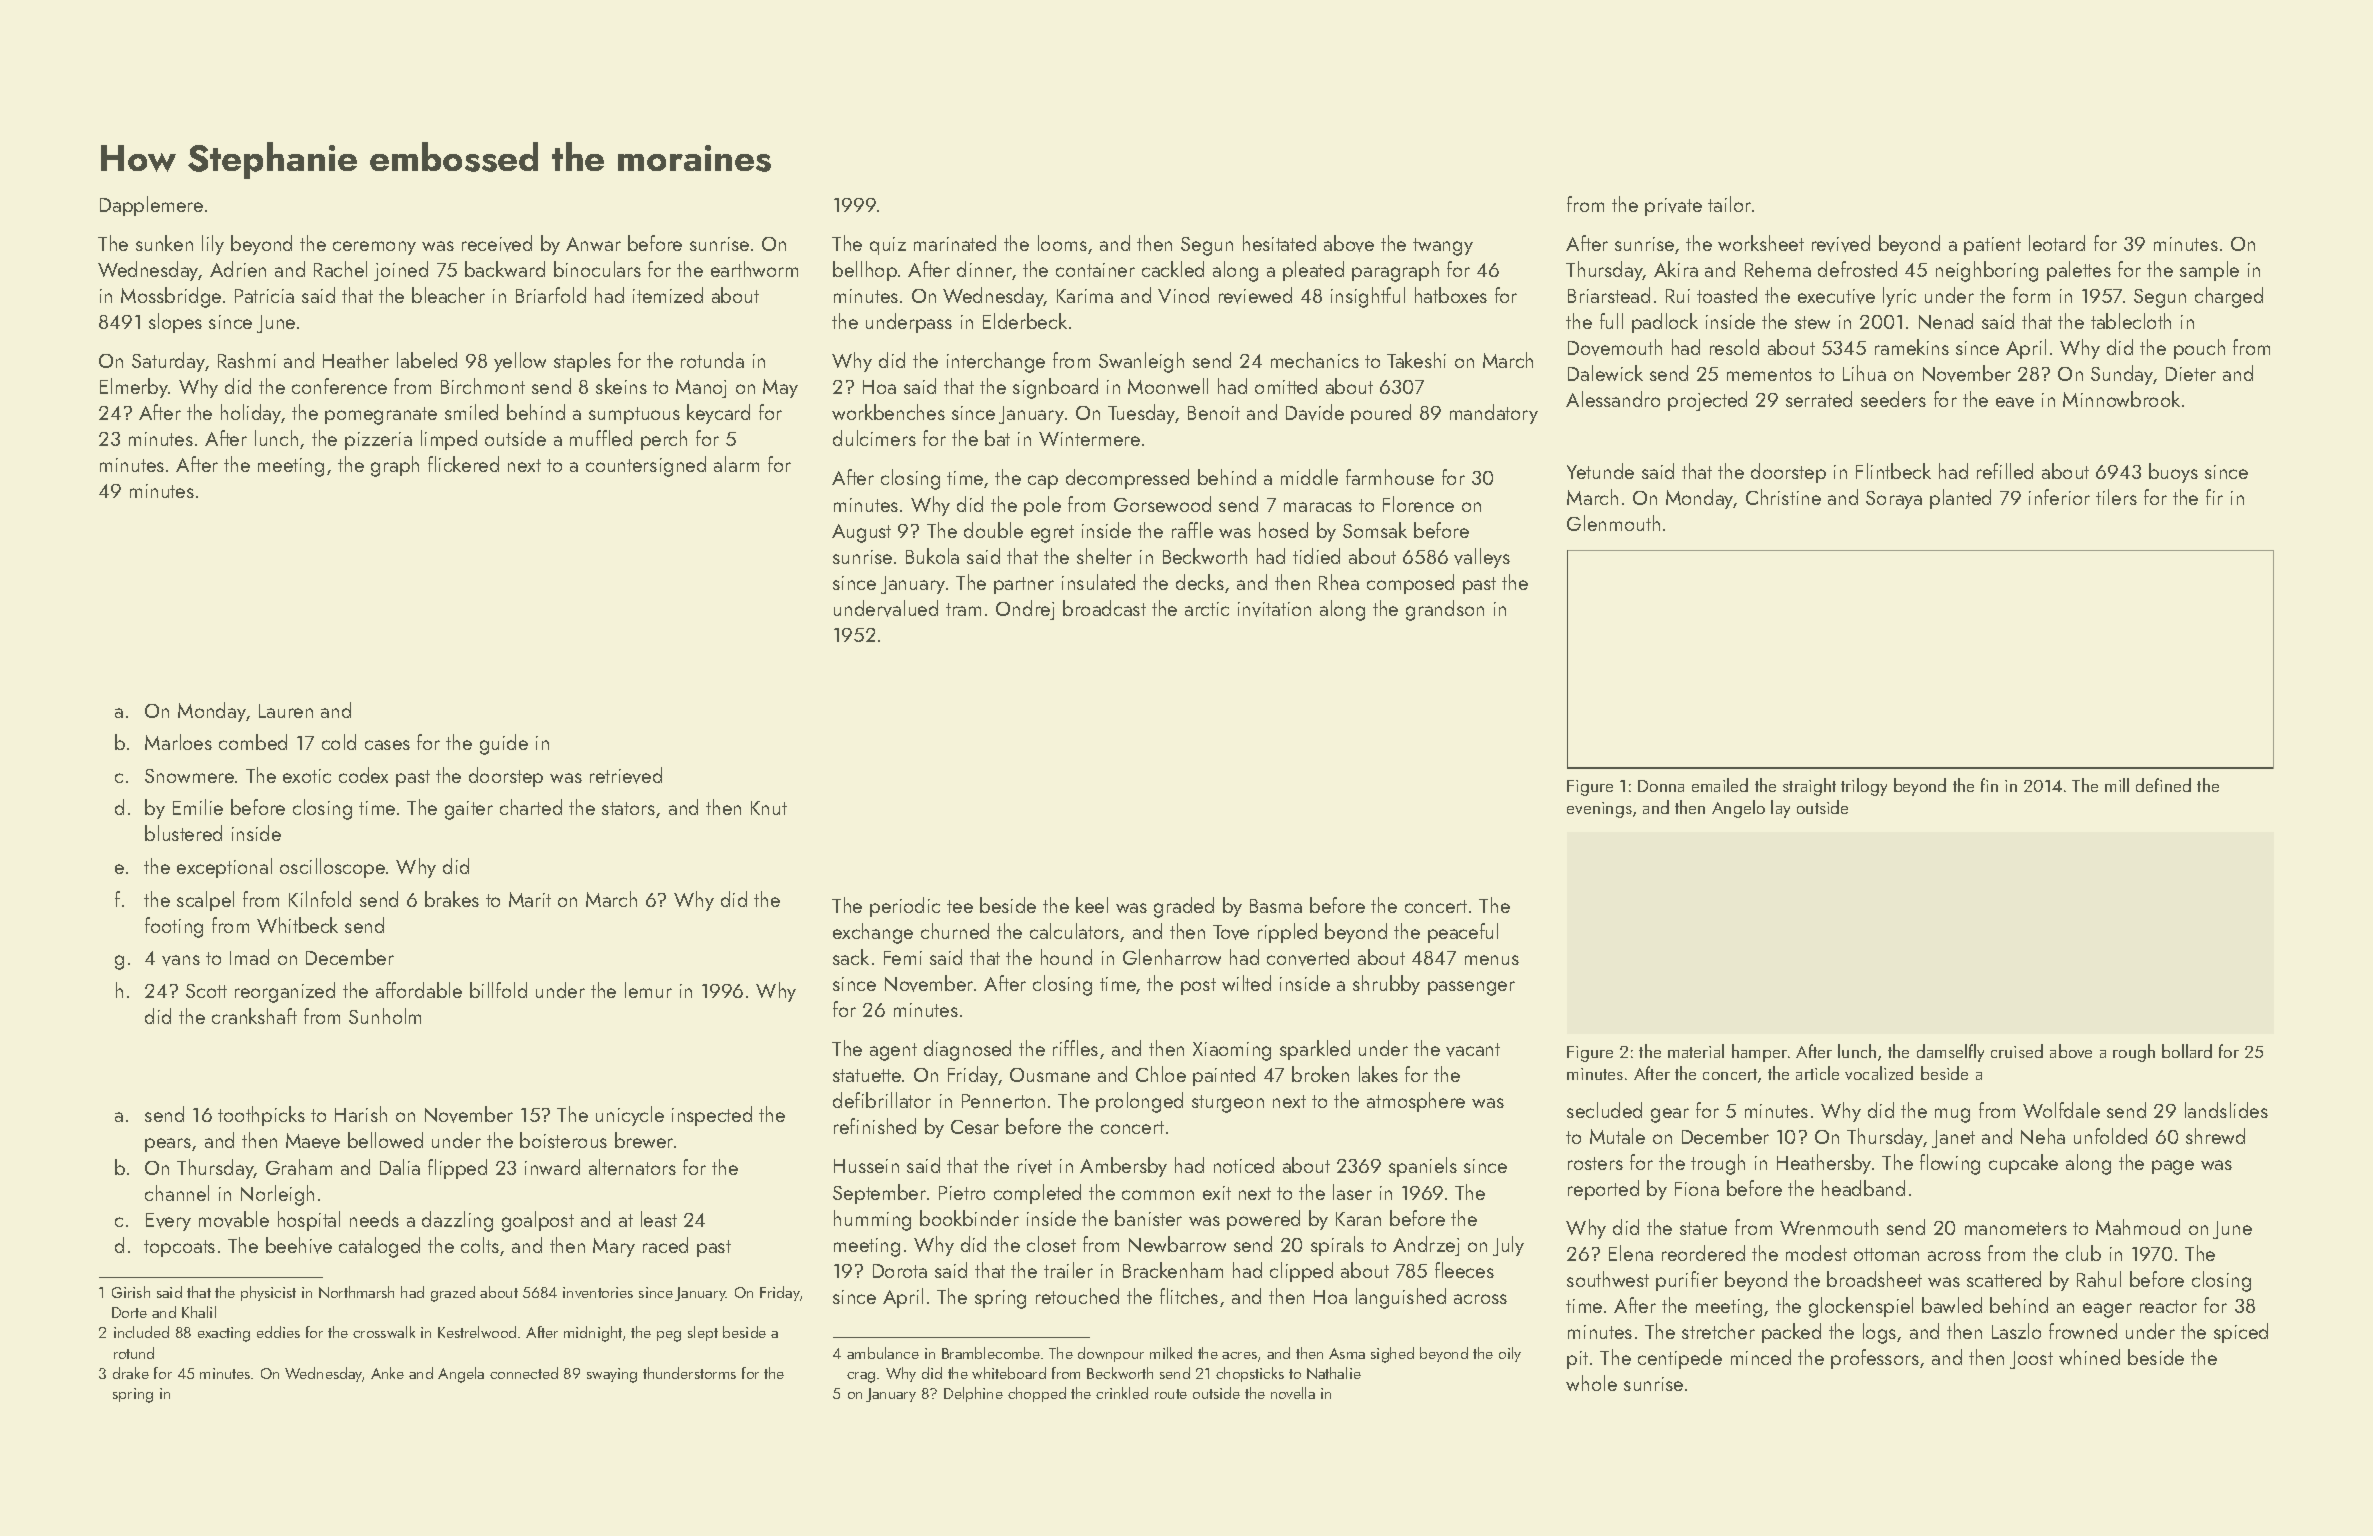 Image resolution: width=2373 pixels, height=1536 pixels. I want to click on Chloe, so click(1161, 1074).
